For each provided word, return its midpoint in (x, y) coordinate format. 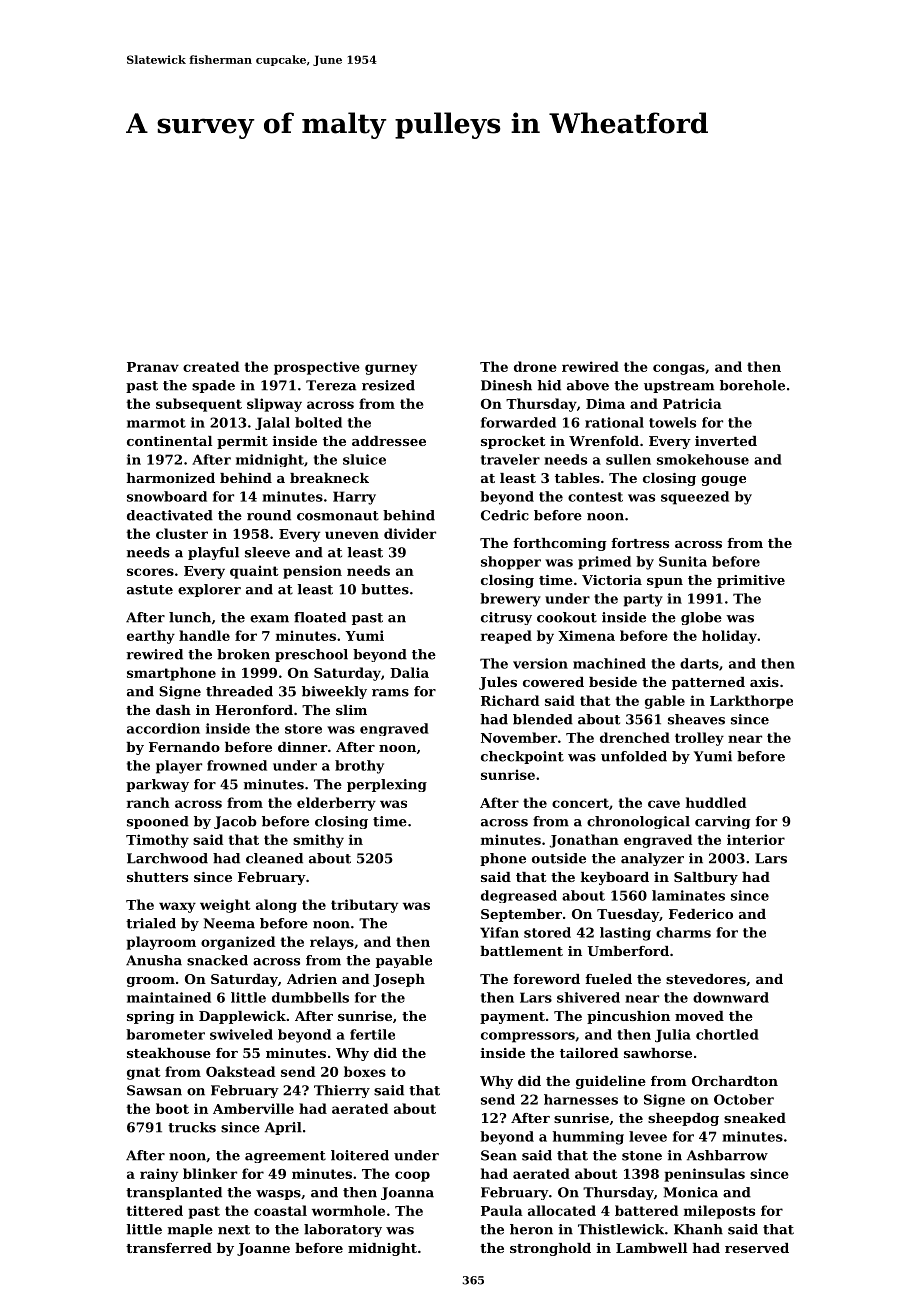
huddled (716, 802)
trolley (699, 739)
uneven (352, 535)
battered (646, 1210)
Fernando (184, 747)
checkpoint (522, 757)
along (276, 906)
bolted (318, 422)
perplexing (387, 785)
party (643, 600)
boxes (365, 1071)
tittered (155, 1210)
